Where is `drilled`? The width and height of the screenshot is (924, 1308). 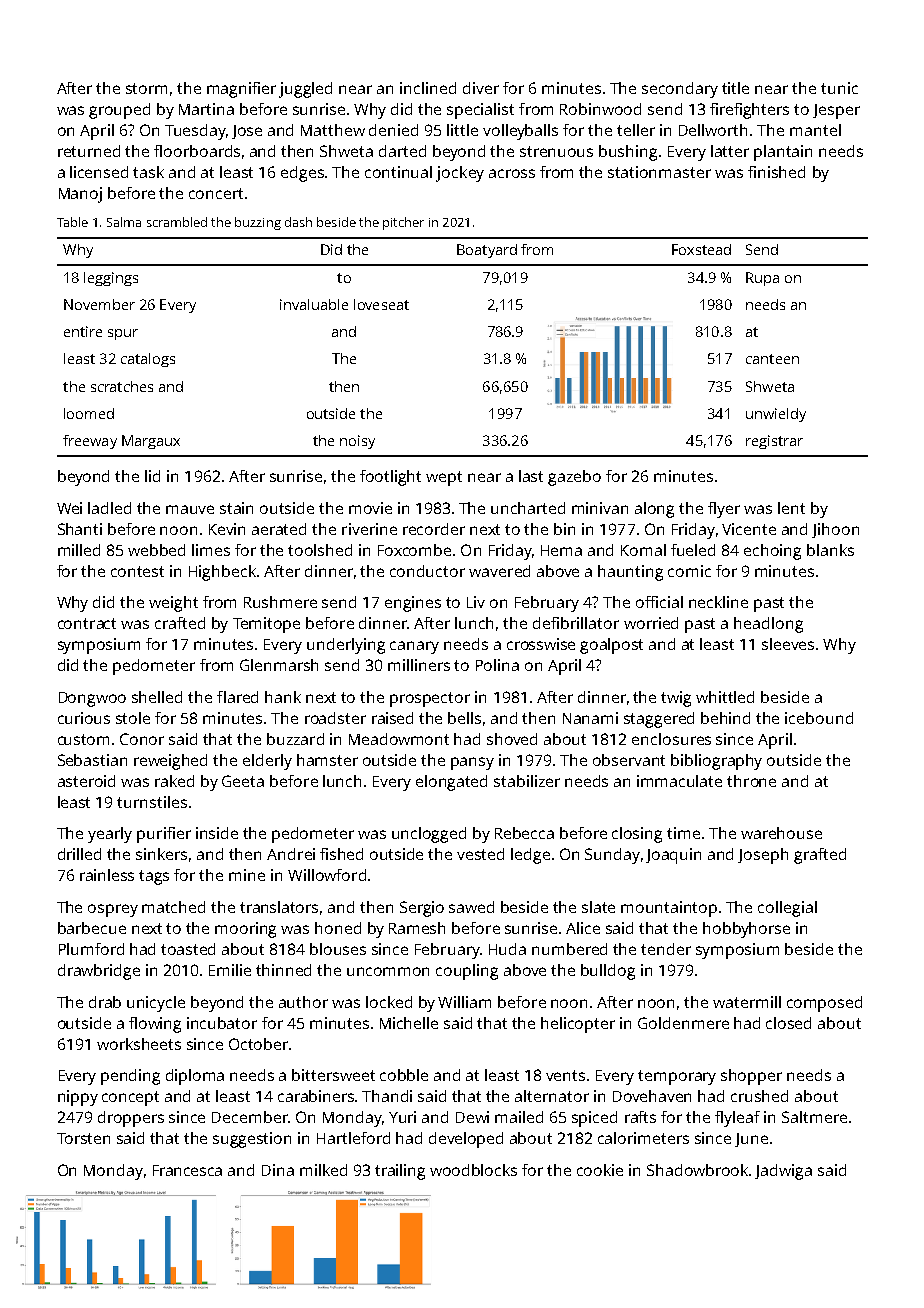
drilled is located at coordinates (79, 854).
